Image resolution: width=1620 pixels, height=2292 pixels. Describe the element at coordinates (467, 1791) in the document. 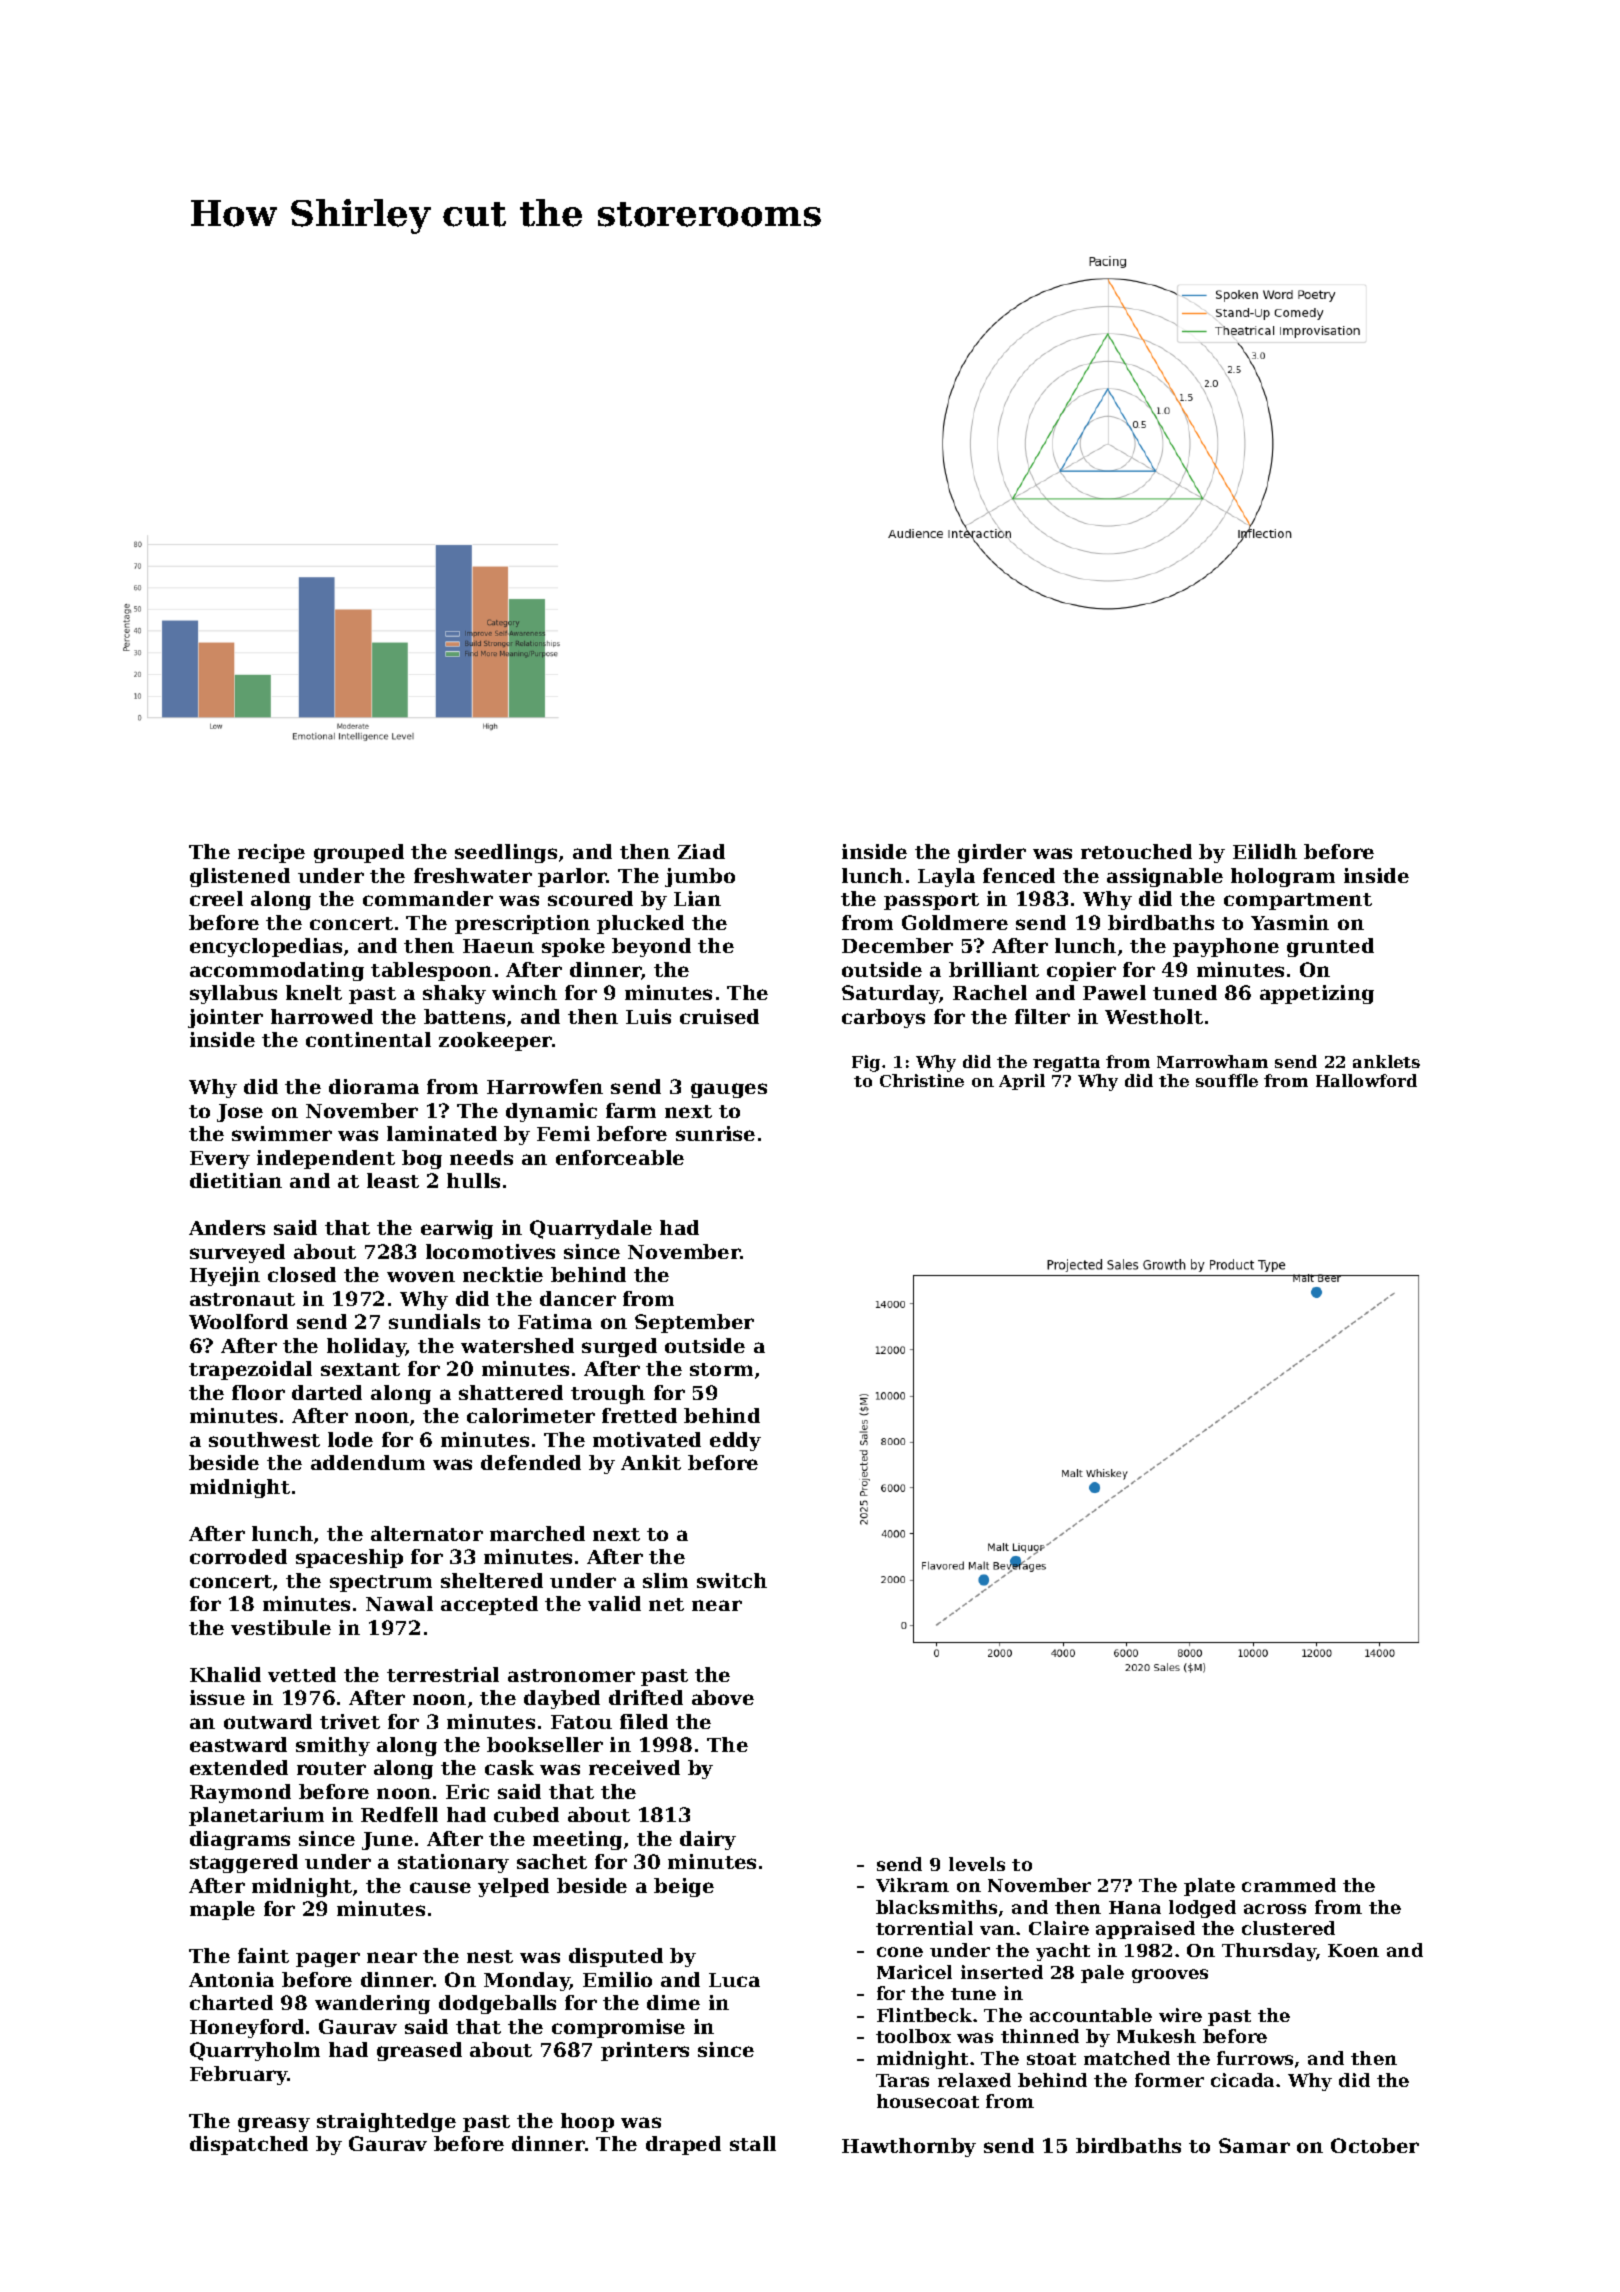

I see `Eric` at that location.
